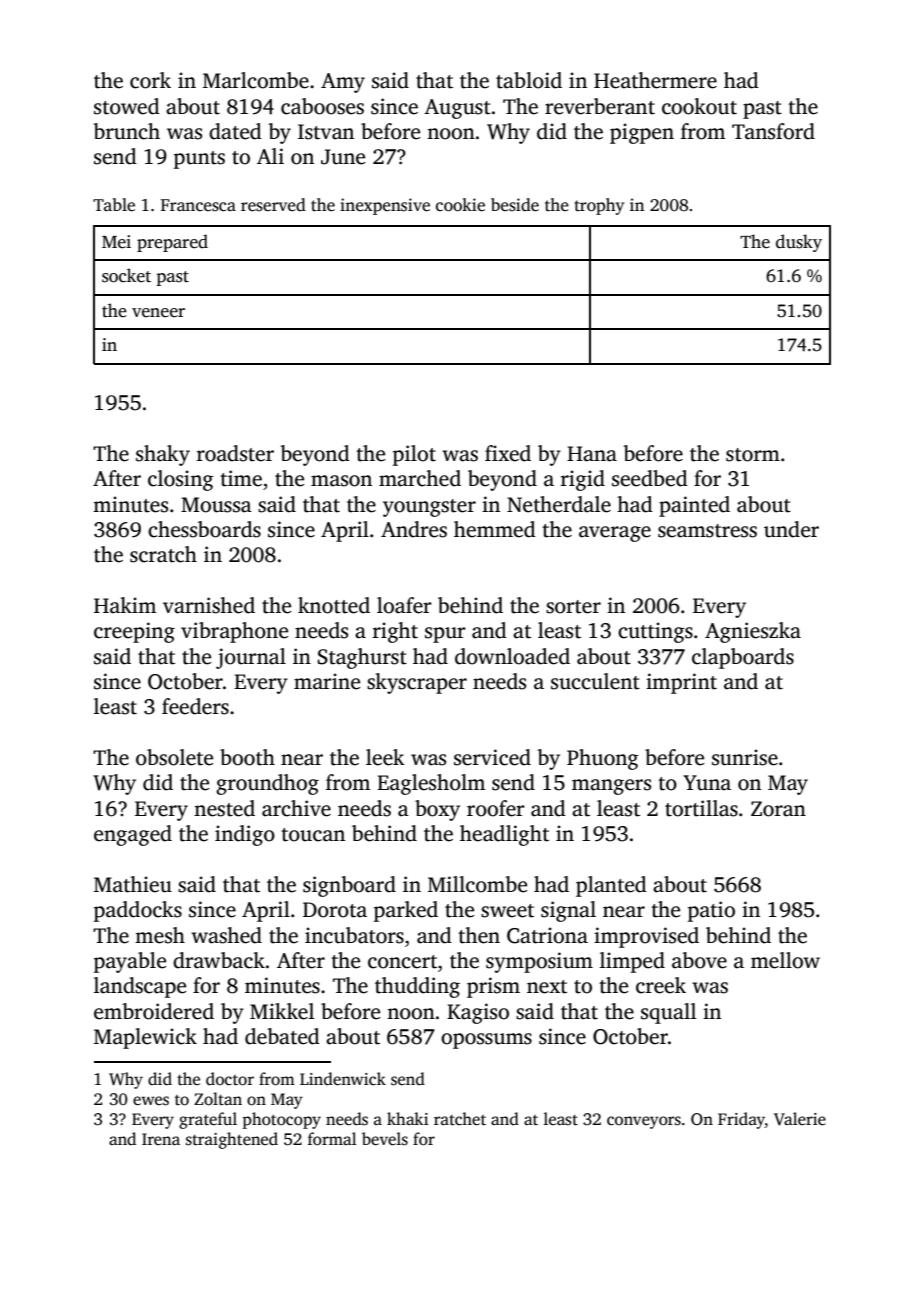 The height and width of the screenshot is (1311, 924). I want to click on Irena, so click(161, 1139).
